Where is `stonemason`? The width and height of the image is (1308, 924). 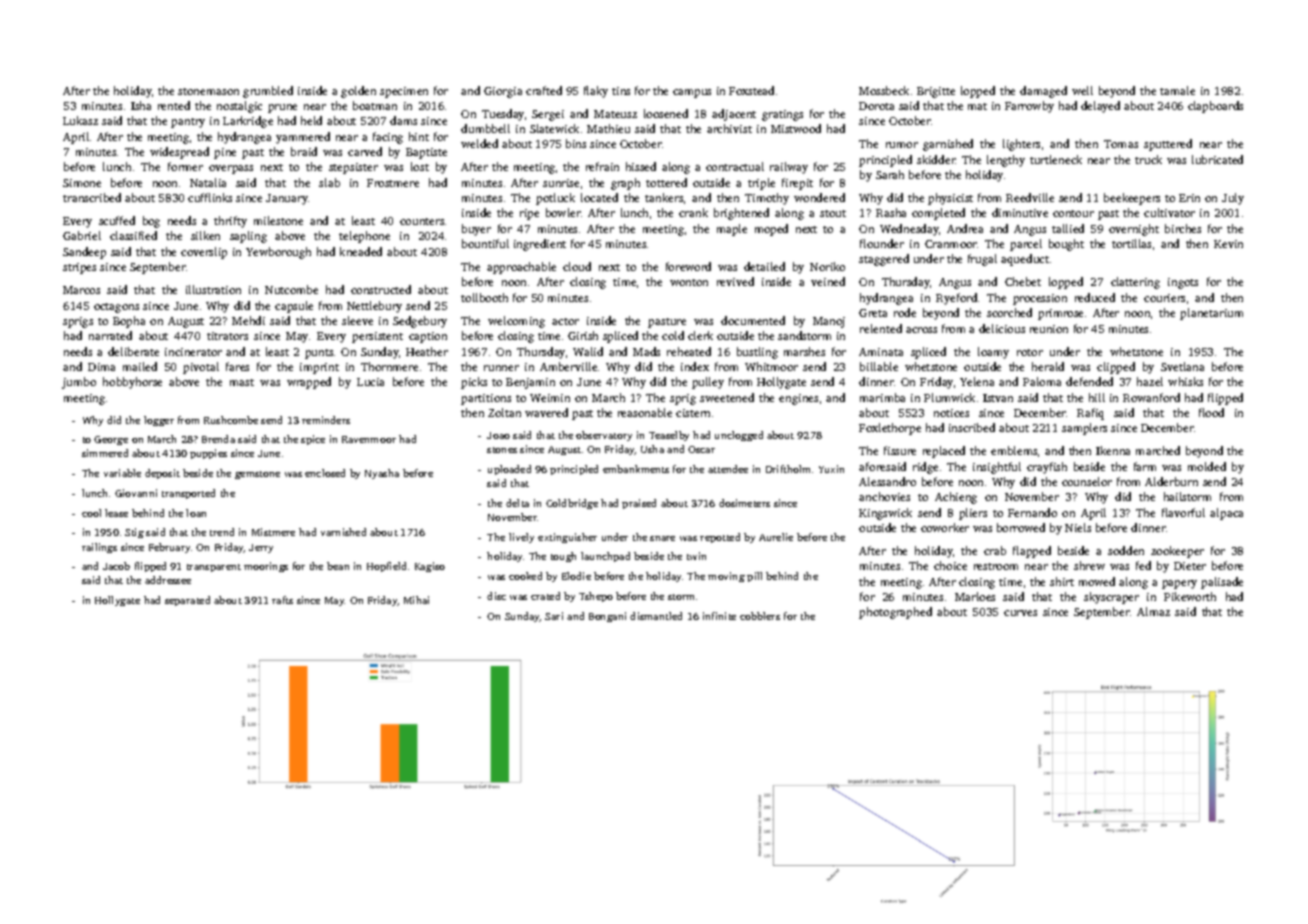 stonemason is located at coordinates (208, 91).
